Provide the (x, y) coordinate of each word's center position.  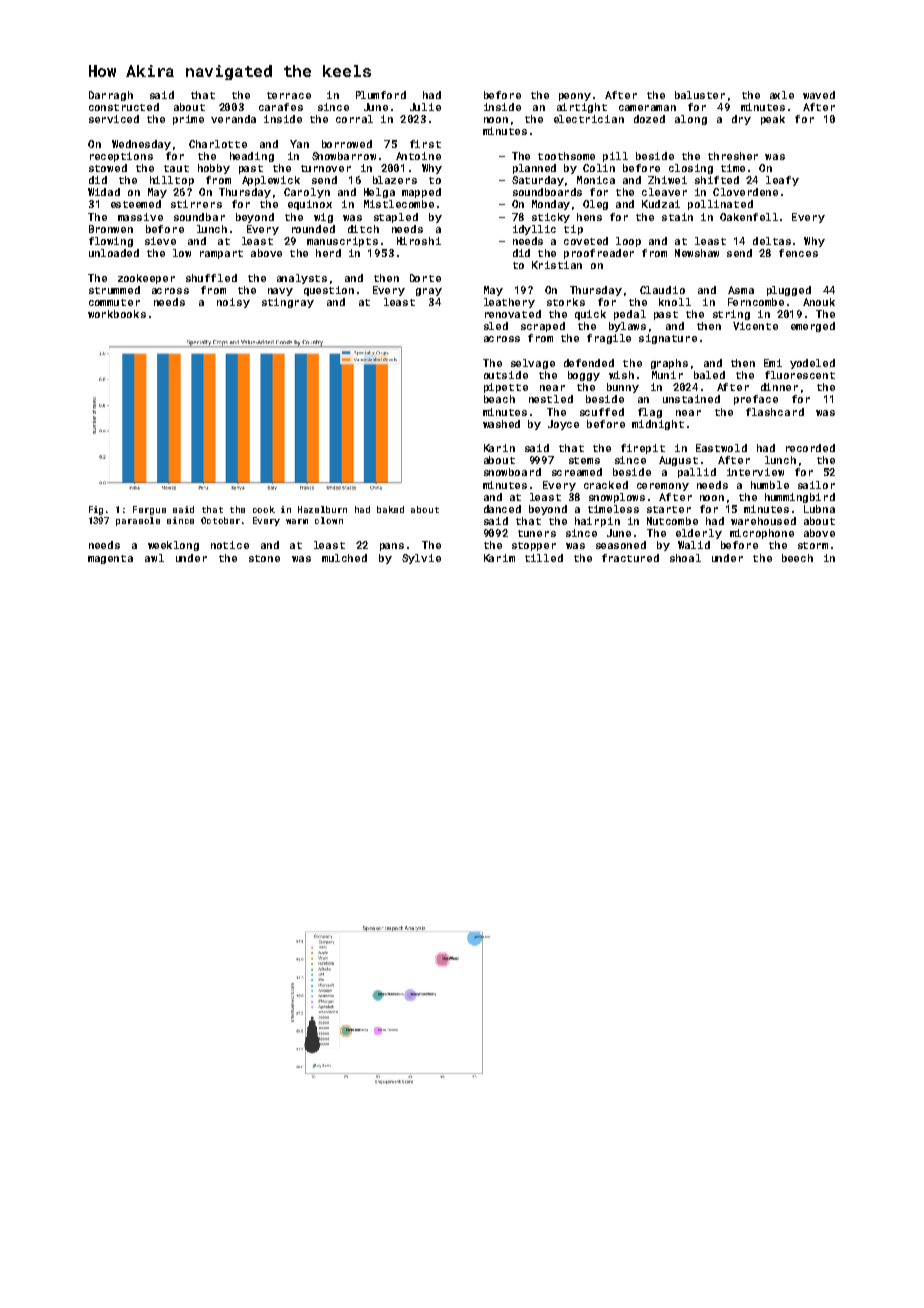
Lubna (819, 509)
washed (501, 424)
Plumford (381, 95)
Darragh (111, 96)
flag (650, 413)
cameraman (647, 108)
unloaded (114, 253)
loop (628, 242)
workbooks (117, 314)
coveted (586, 241)
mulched (344, 558)
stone (264, 558)
